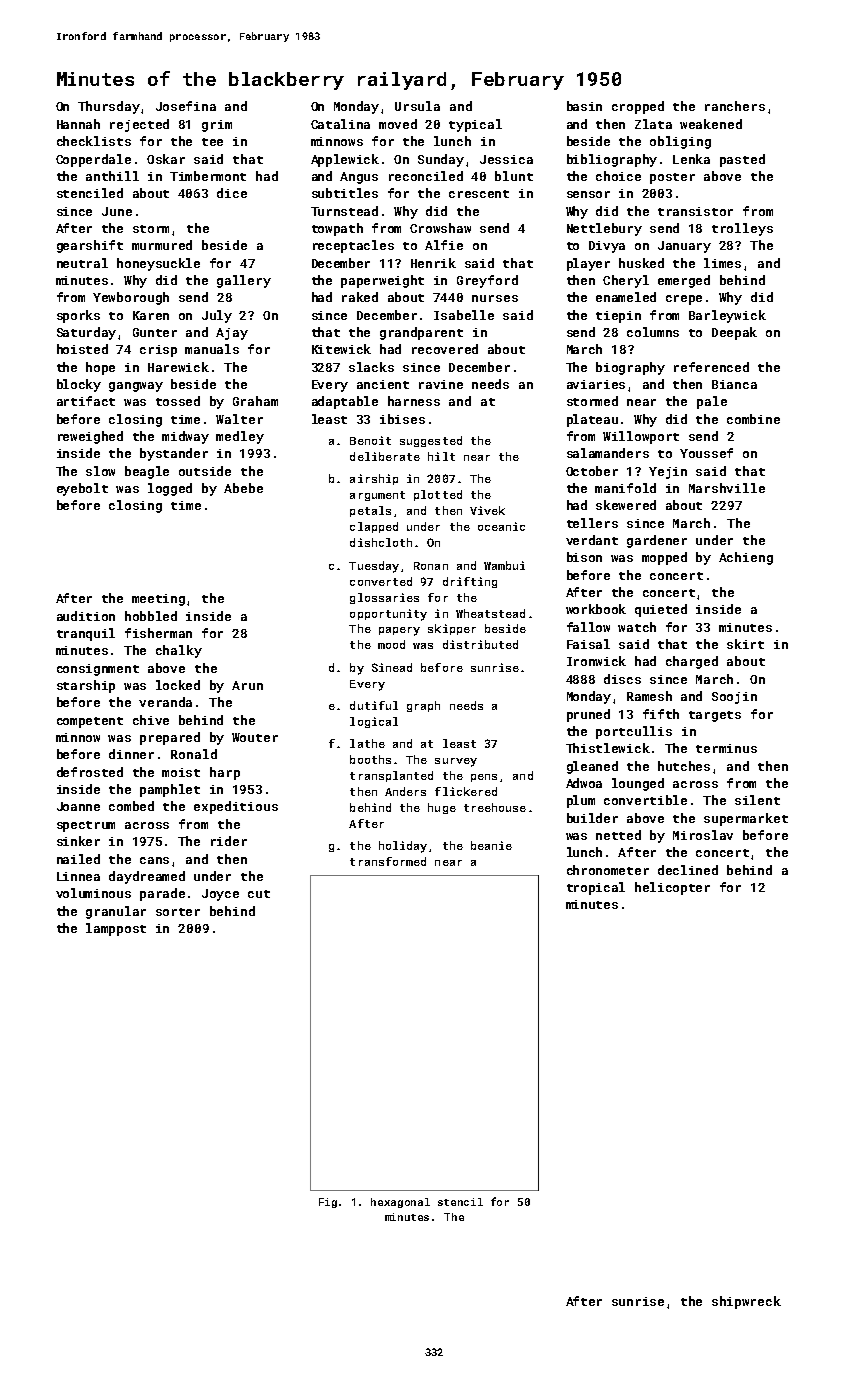  Describe the element at coordinates (116, 929) in the document. I see `lamppost` at that location.
